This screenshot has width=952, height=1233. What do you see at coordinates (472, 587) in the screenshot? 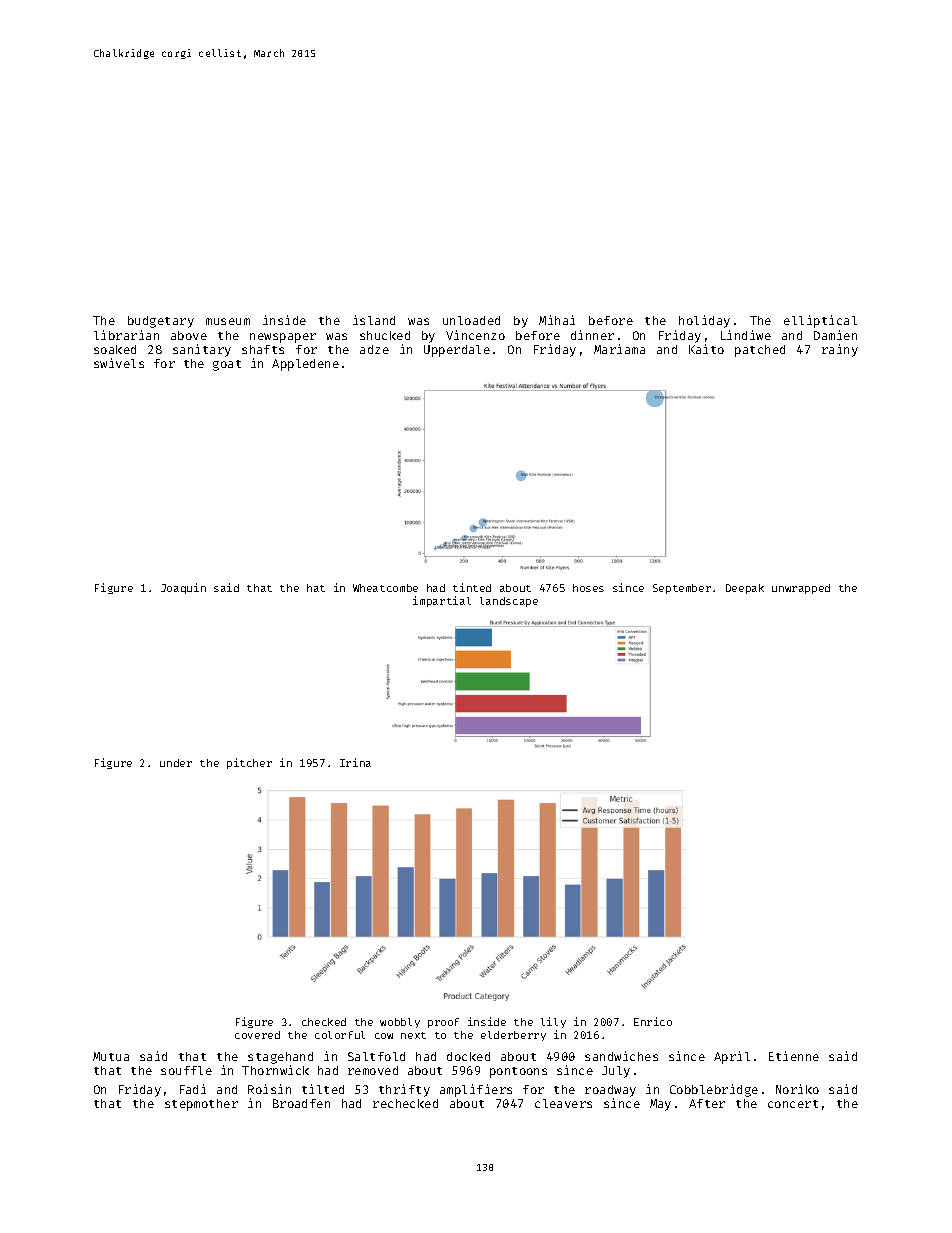
I see `tinted` at bounding box center [472, 587].
